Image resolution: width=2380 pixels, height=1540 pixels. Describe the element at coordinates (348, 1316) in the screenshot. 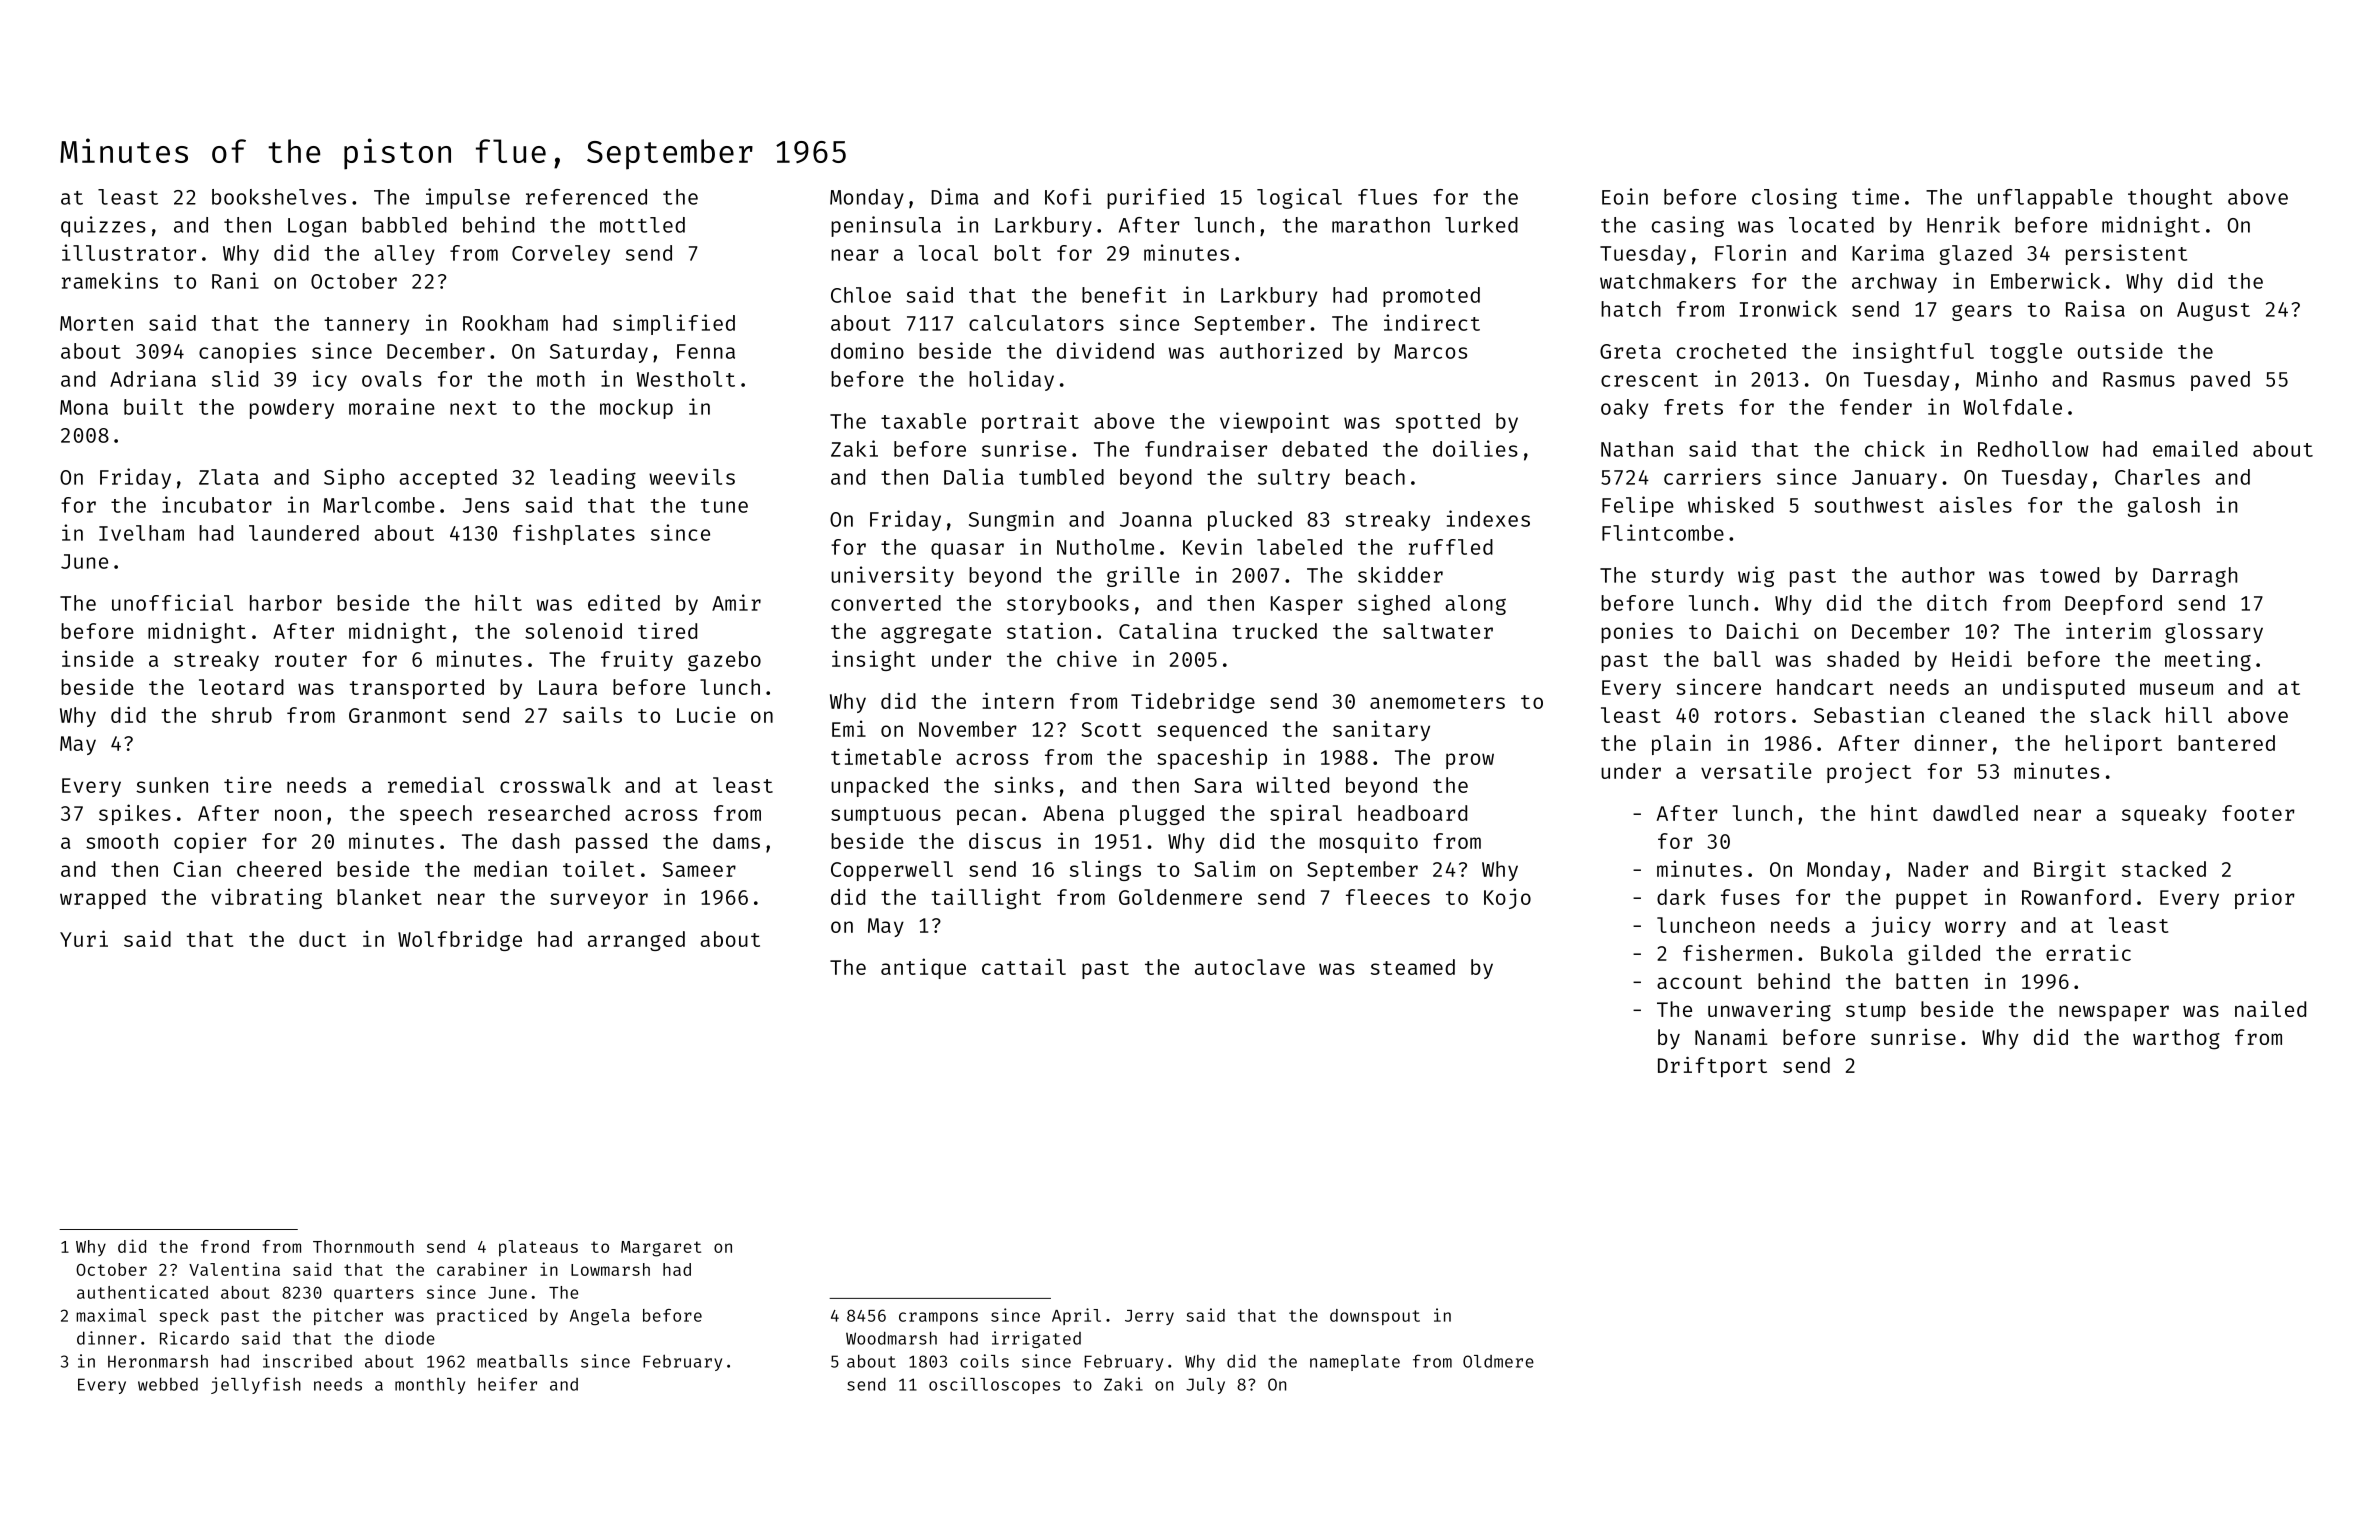

I see `pitcher` at that location.
